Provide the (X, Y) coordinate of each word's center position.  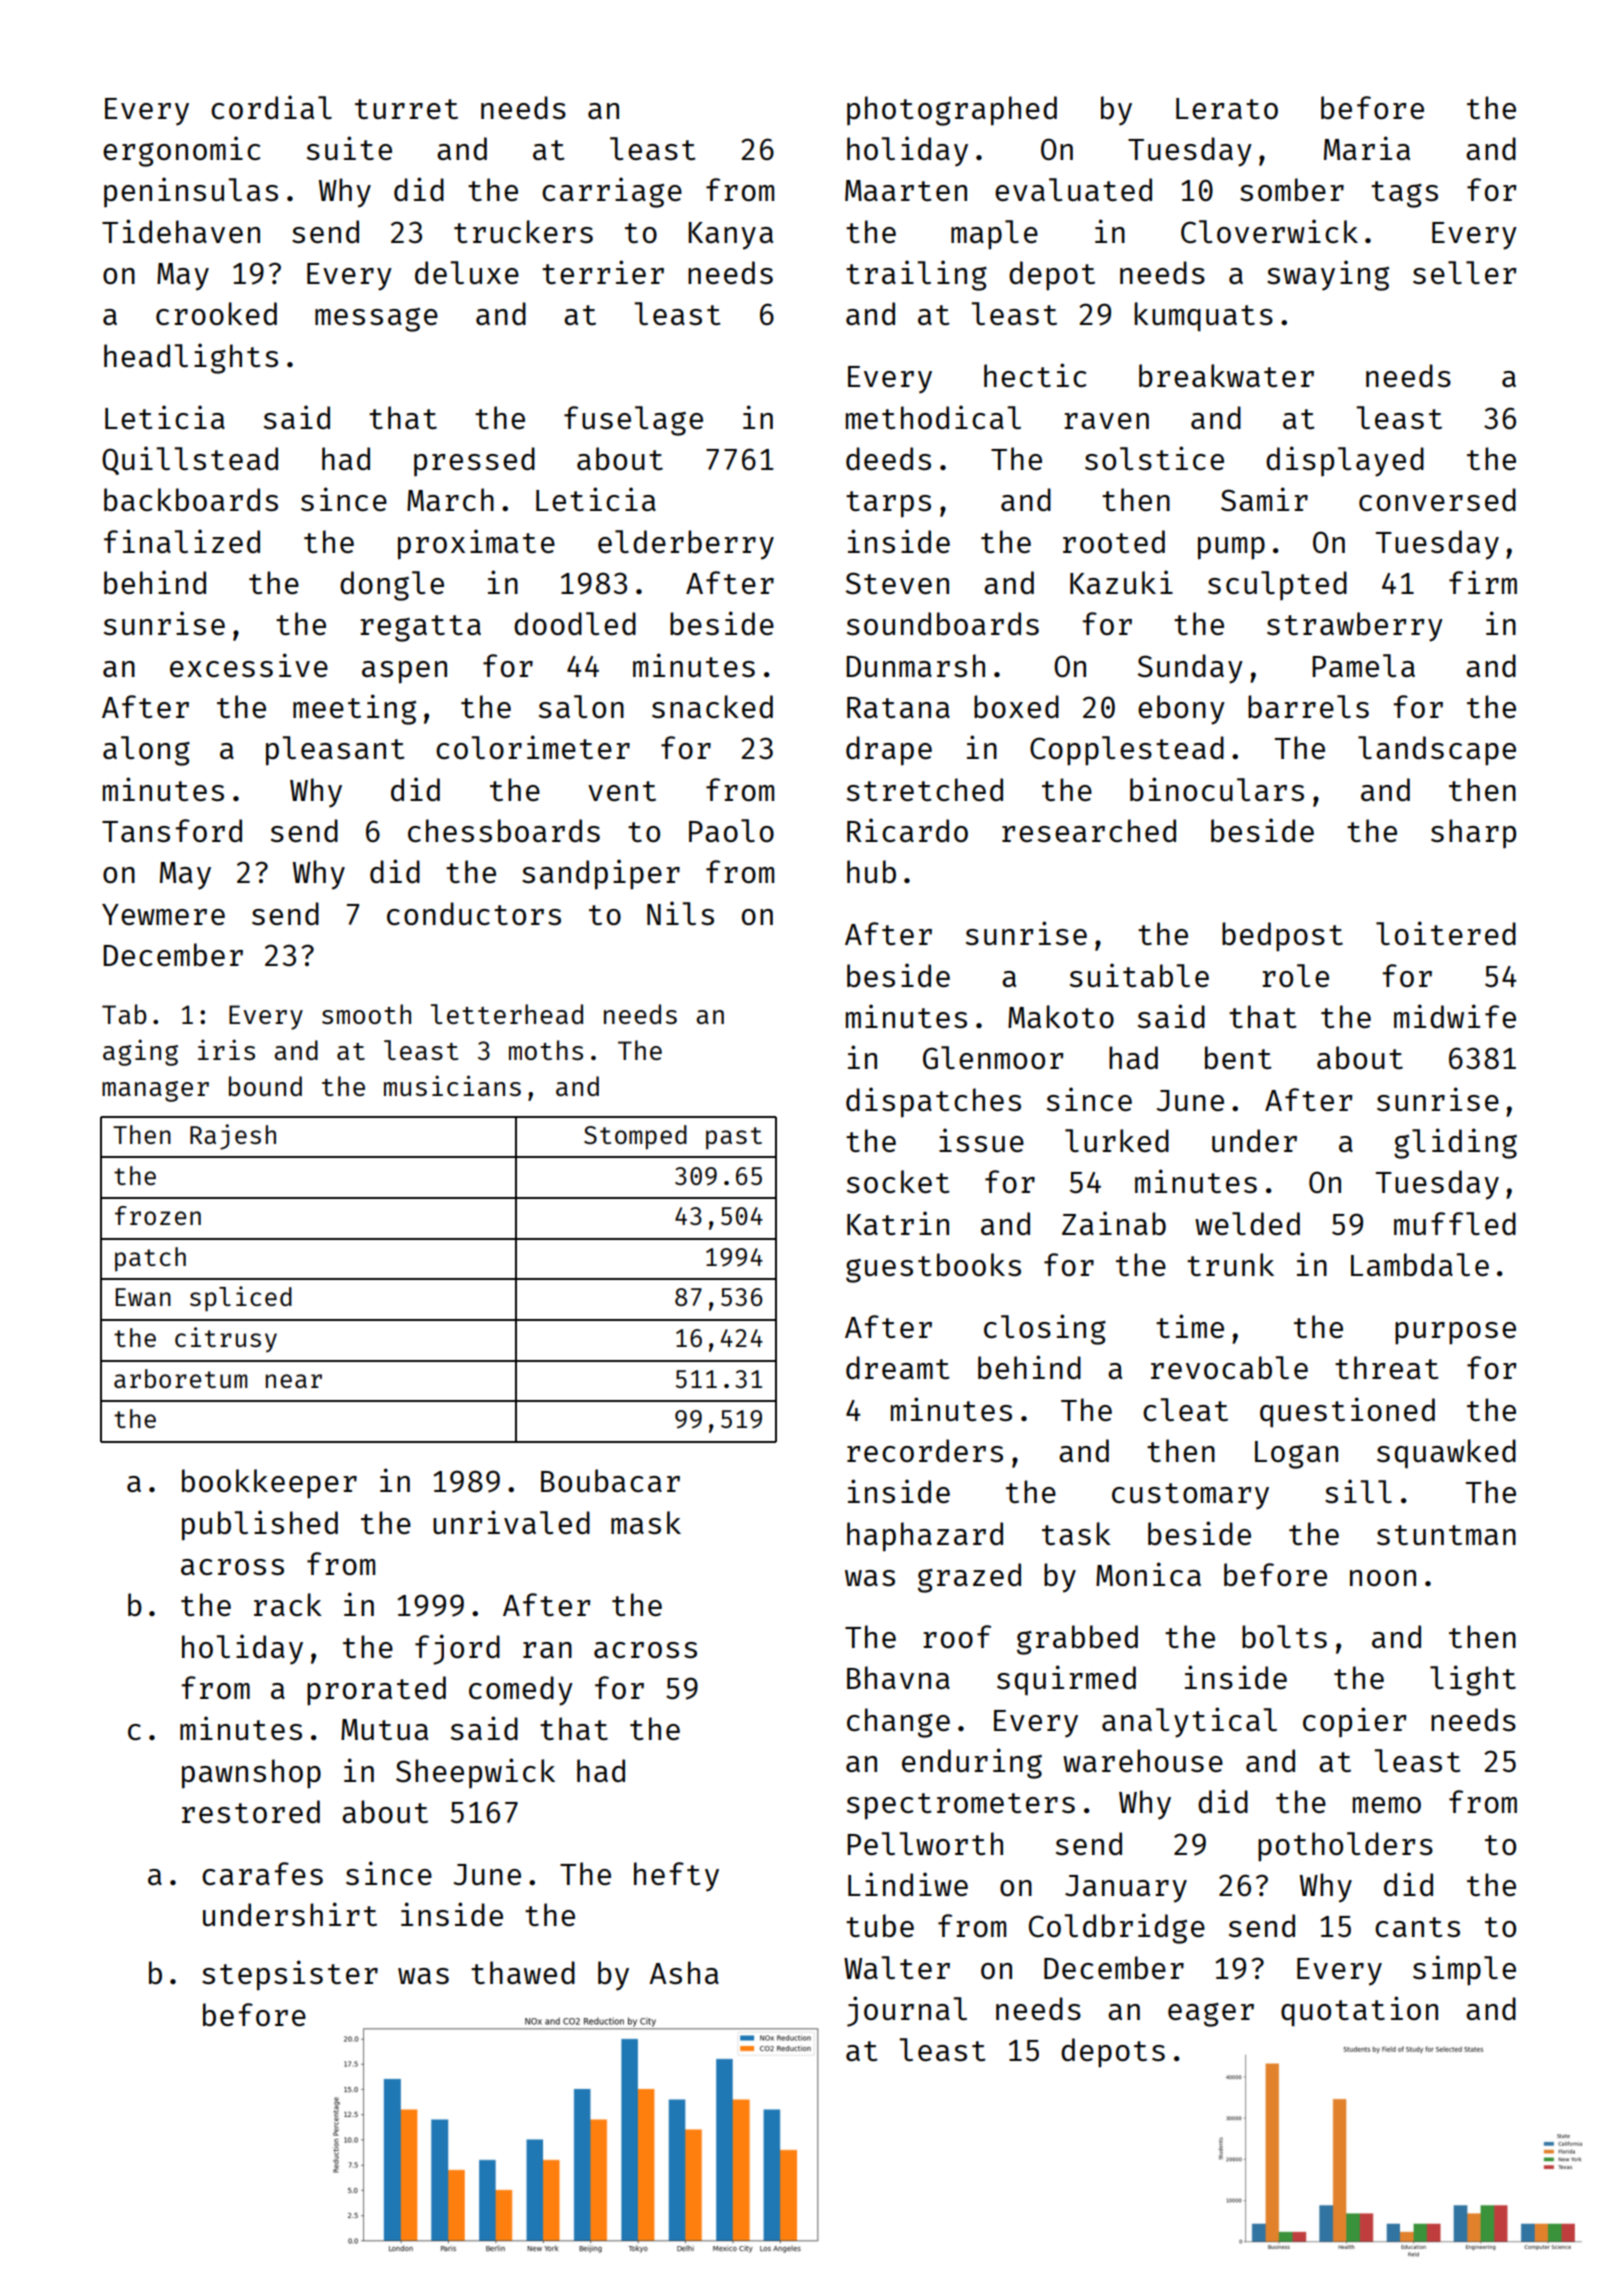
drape (889, 751)
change (898, 1723)
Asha (684, 1972)
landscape (1437, 751)
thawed (523, 1972)
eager (1211, 2014)
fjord (457, 1649)
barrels (1308, 706)
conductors (474, 913)
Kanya (730, 236)
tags (1404, 194)
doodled (575, 623)
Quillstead (190, 460)
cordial (271, 107)
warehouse (1143, 1760)
